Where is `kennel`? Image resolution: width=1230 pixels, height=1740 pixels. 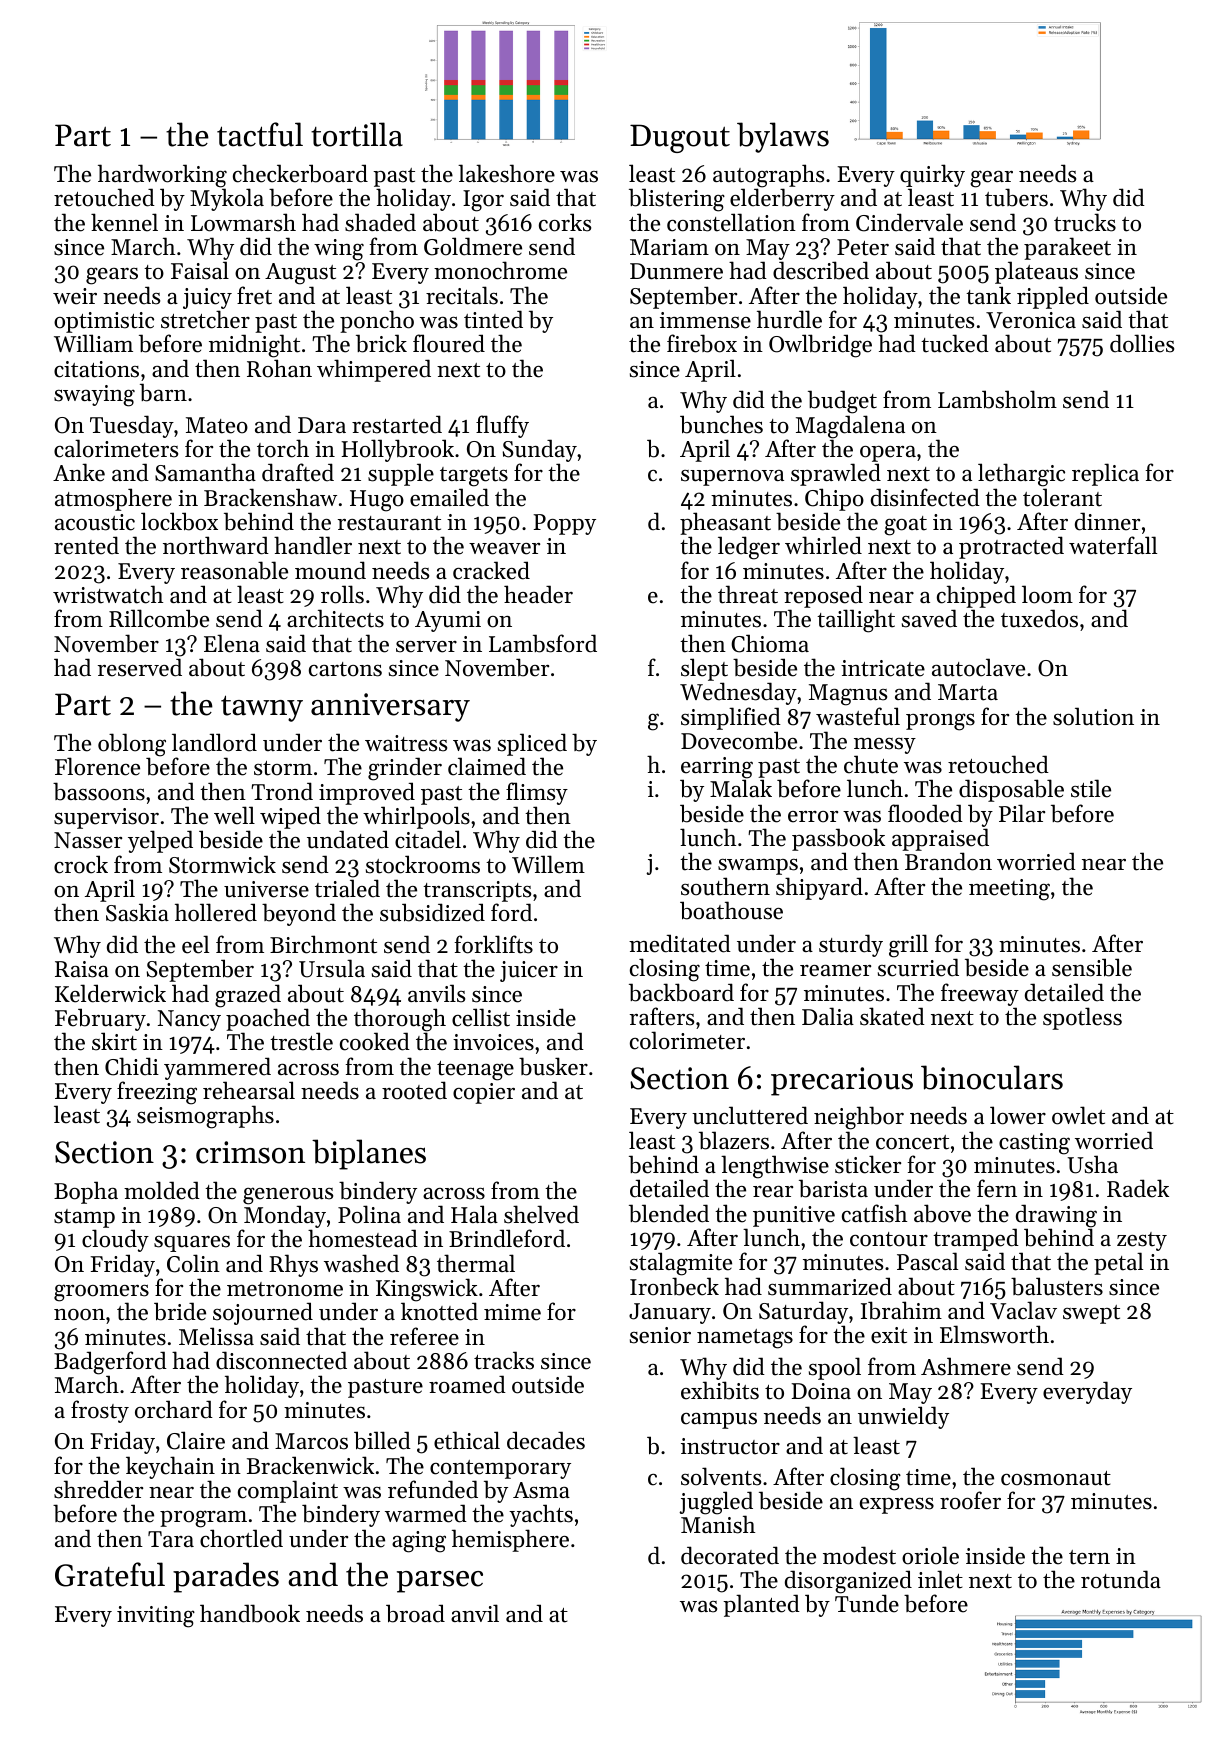
kennel is located at coordinates (124, 222).
